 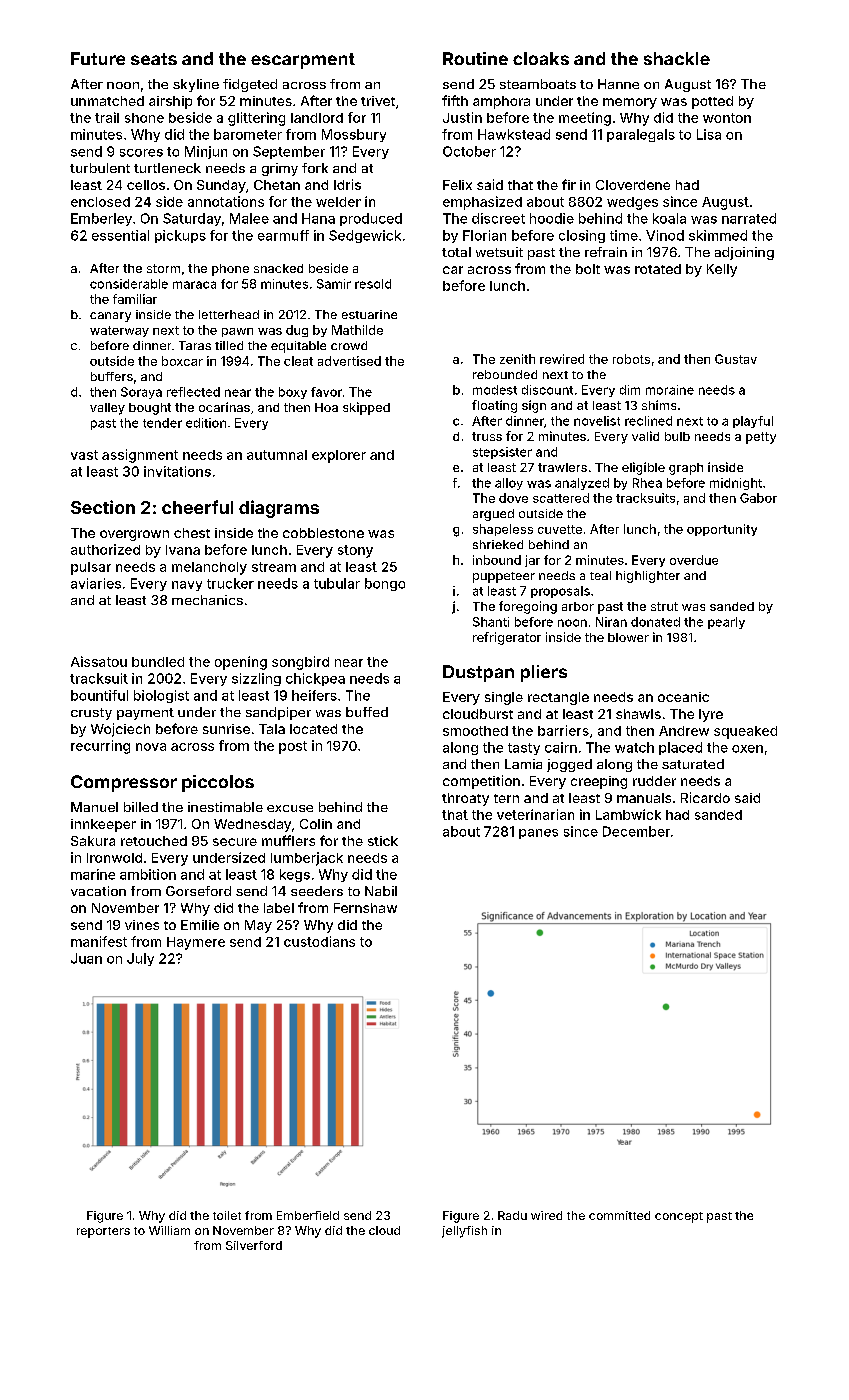 What do you see at coordinates (491, 622) in the image?
I see `Shanti` at bounding box center [491, 622].
